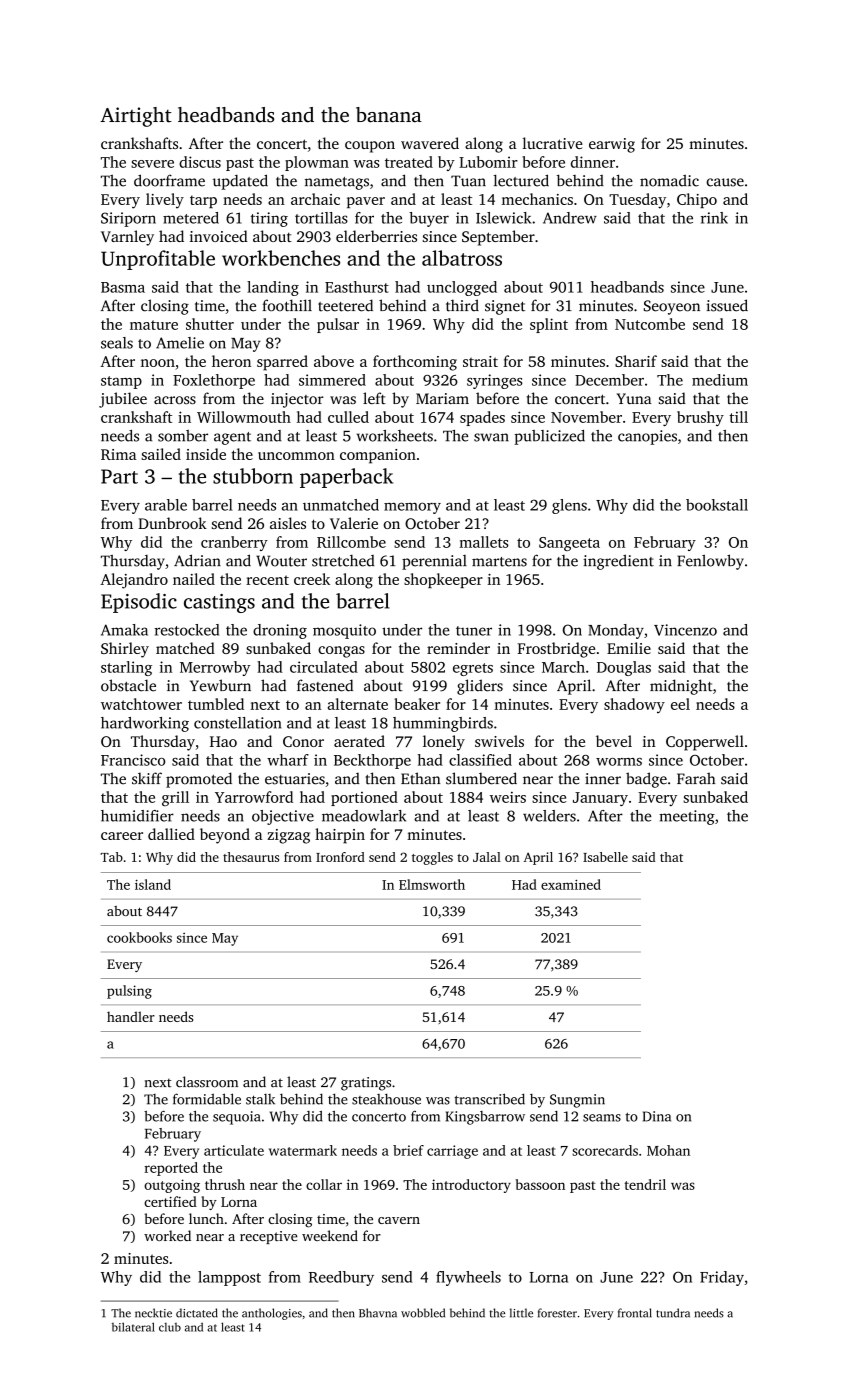 This screenshot has width=849, height=1400. I want to click on club, so click(170, 1327).
